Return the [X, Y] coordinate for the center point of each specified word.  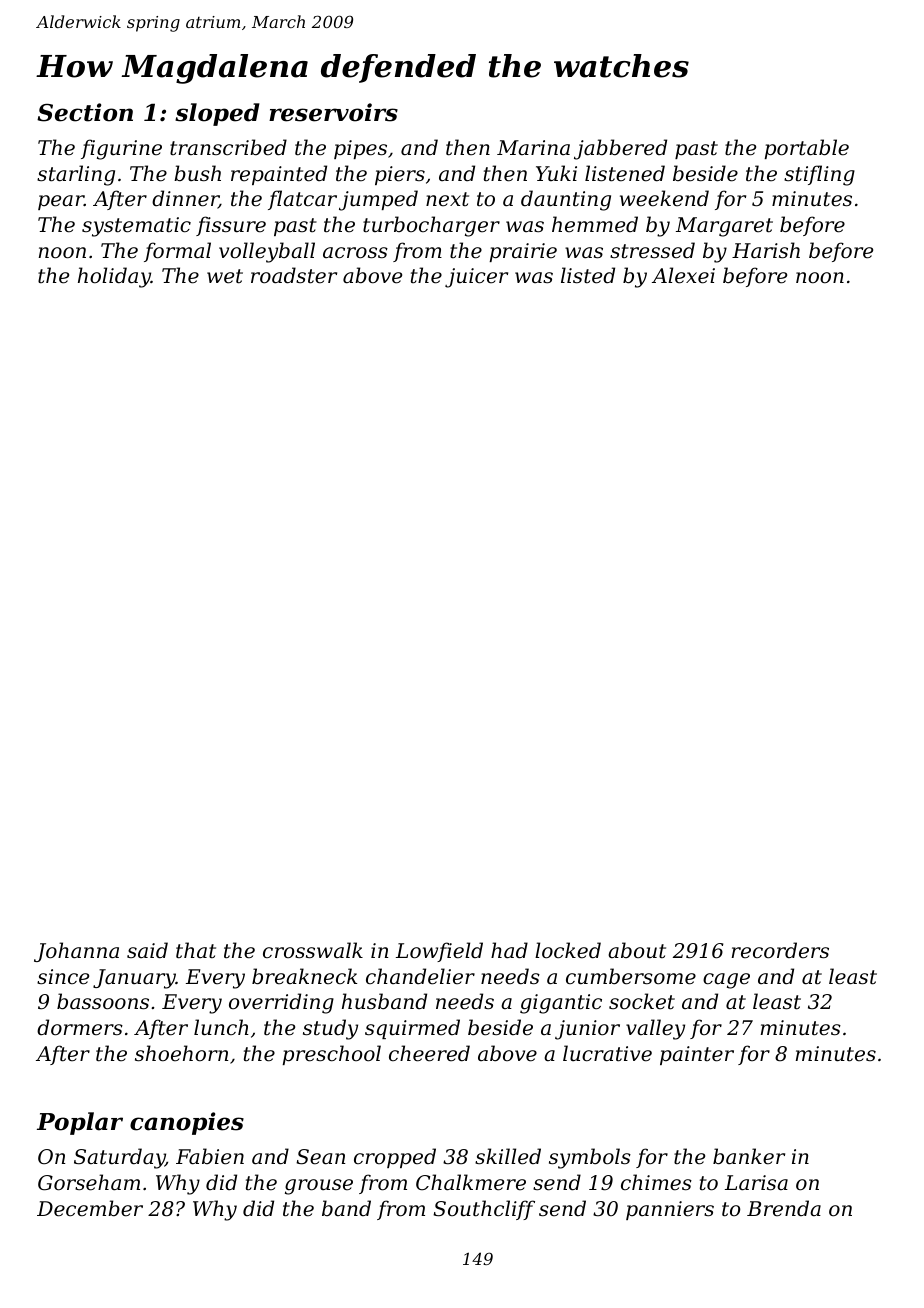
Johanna [76, 952]
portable [806, 149]
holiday [114, 277]
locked [568, 950]
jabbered [620, 149]
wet [225, 276]
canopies [187, 1123]
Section [85, 112]
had [509, 950]
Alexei [683, 275]
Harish [766, 250]
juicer [476, 278]
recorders [780, 950]
